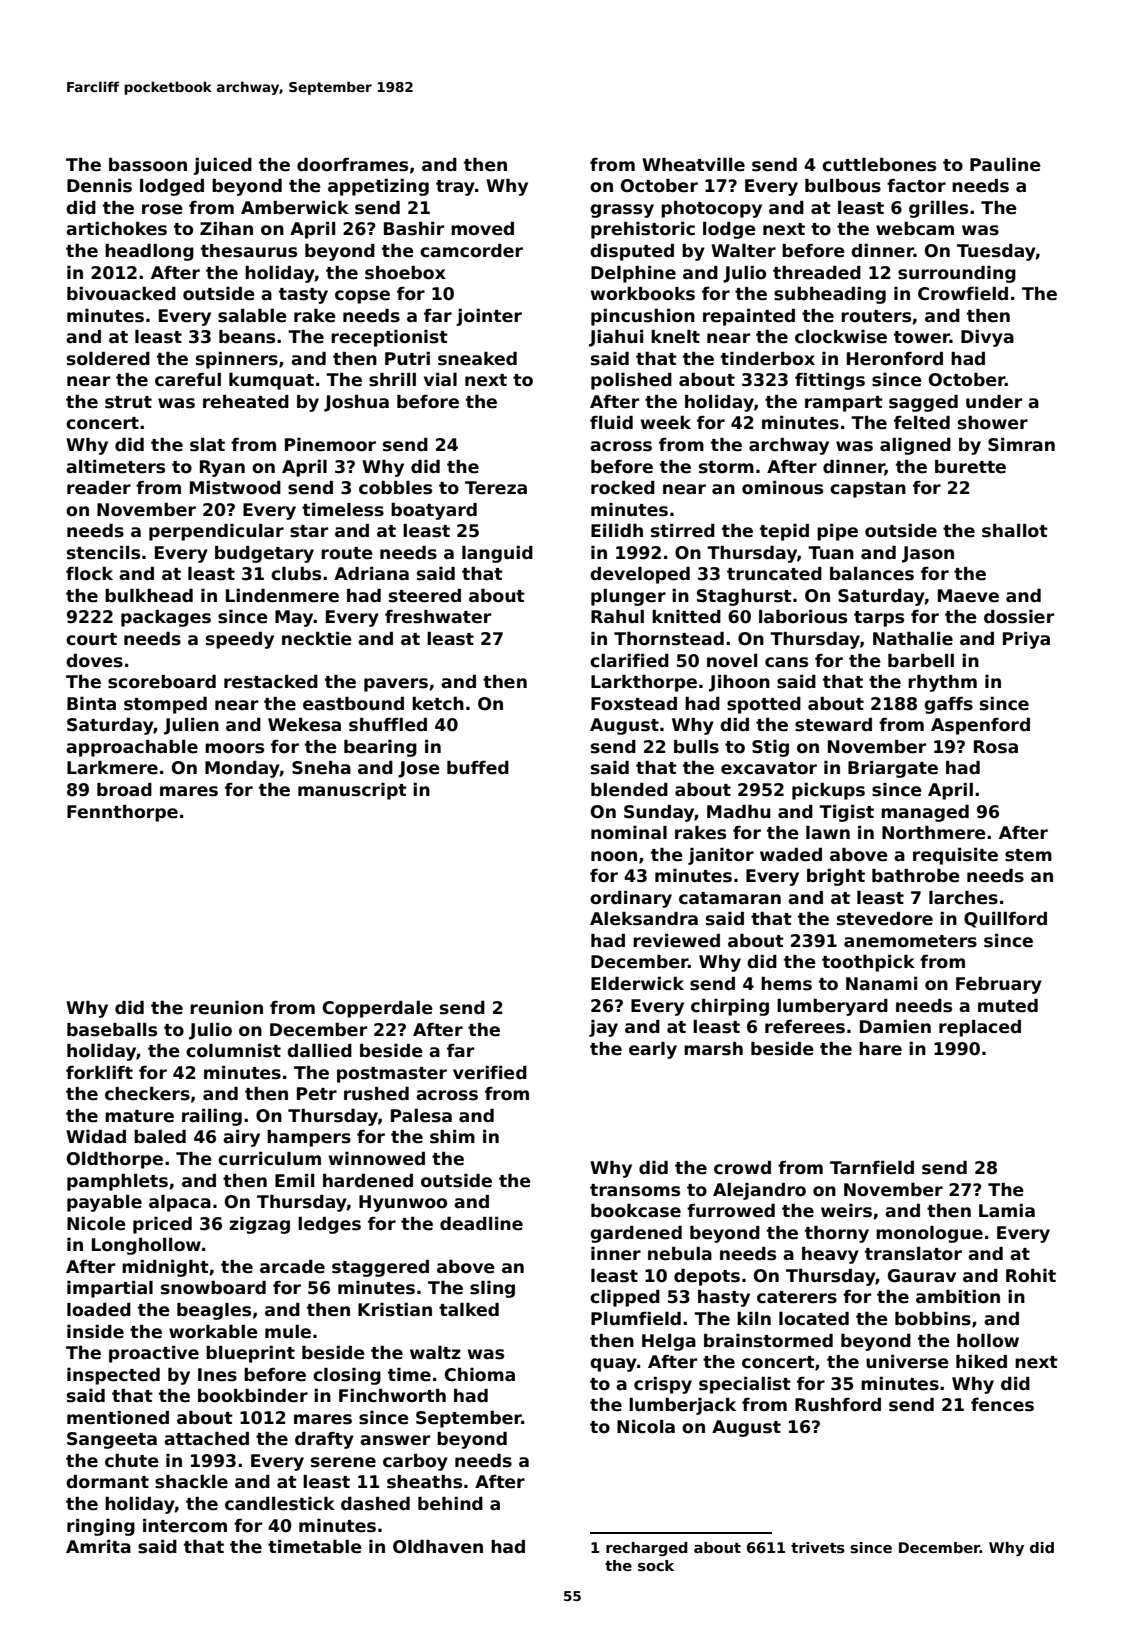  Describe the element at coordinates (212, 1117) in the screenshot. I see `railing` at that location.
